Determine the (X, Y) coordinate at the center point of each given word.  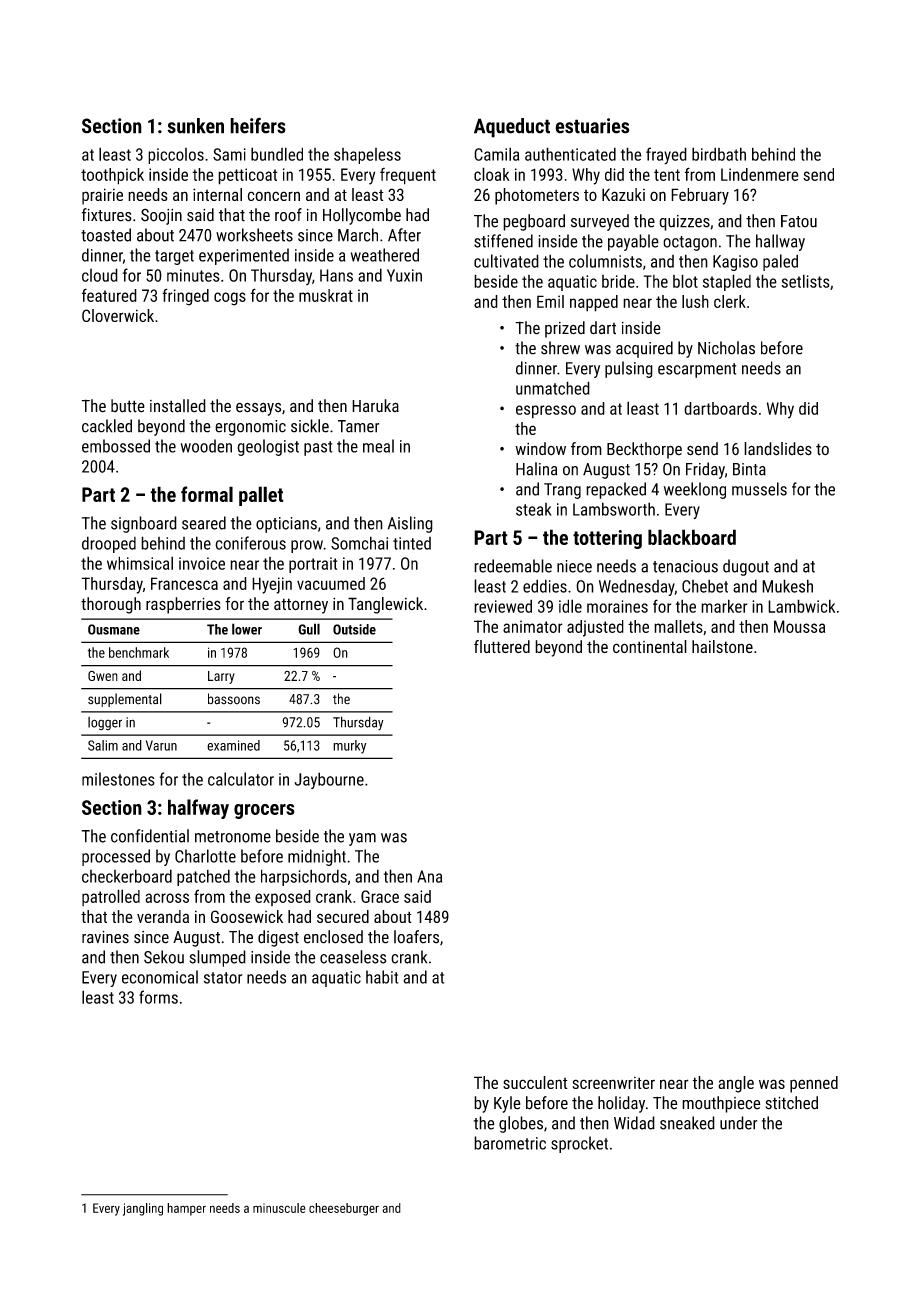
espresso (546, 411)
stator (223, 978)
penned (814, 1084)
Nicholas (726, 348)
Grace (380, 896)
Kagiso (735, 263)
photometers (537, 196)
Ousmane (114, 629)
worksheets (254, 235)
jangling (143, 1209)
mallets (678, 626)
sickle (310, 426)
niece (574, 566)
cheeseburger (344, 1209)
